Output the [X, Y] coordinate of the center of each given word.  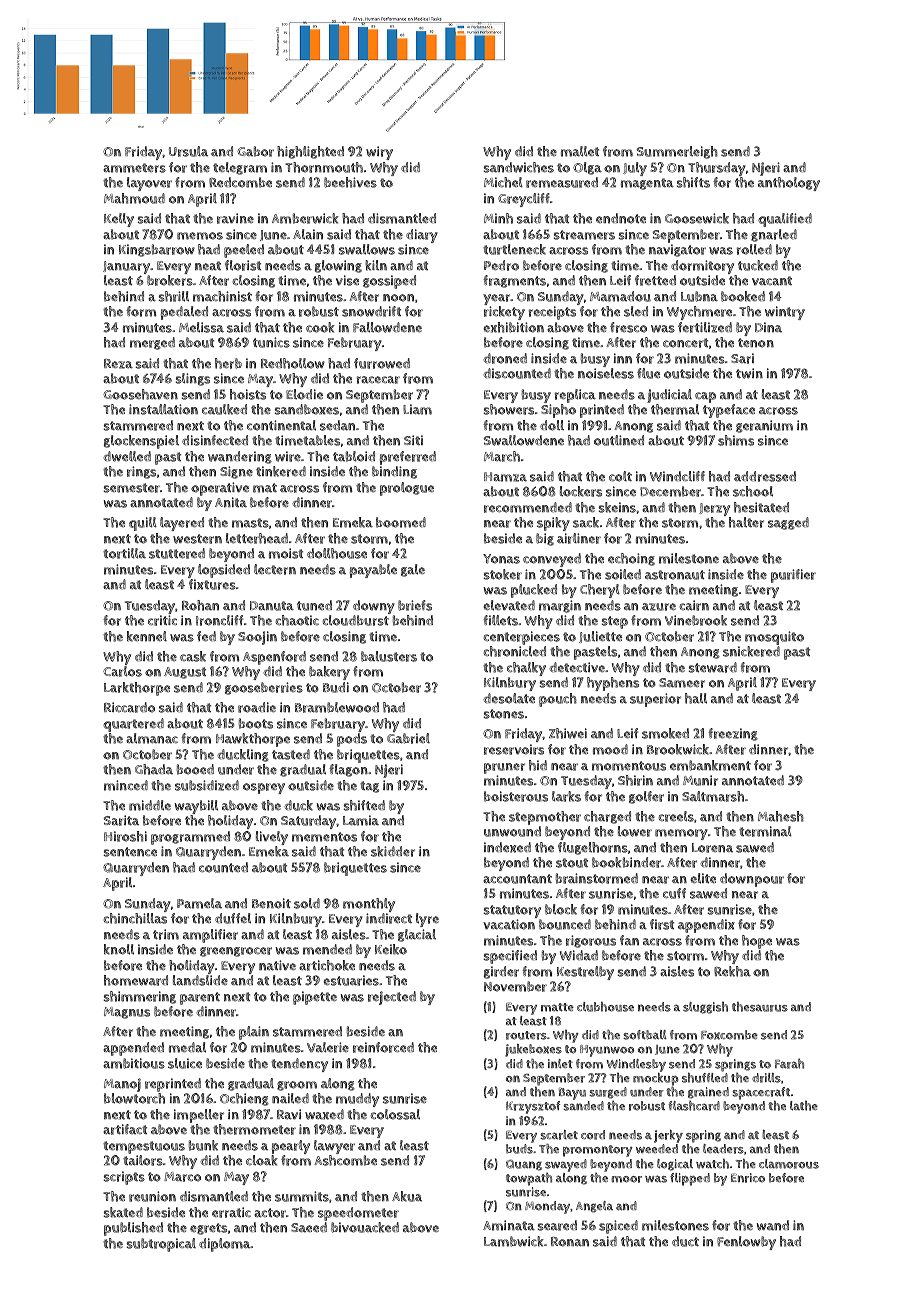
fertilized [705, 327]
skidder [393, 851]
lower [635, 831]
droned [505, 358]
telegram [240, 168]
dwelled [127, 456]
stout [572, 863]
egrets [208, 1229]
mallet [580, 151]
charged [607, 817]
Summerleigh [677, 152]
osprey [264, 788]
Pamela [199, 903]
